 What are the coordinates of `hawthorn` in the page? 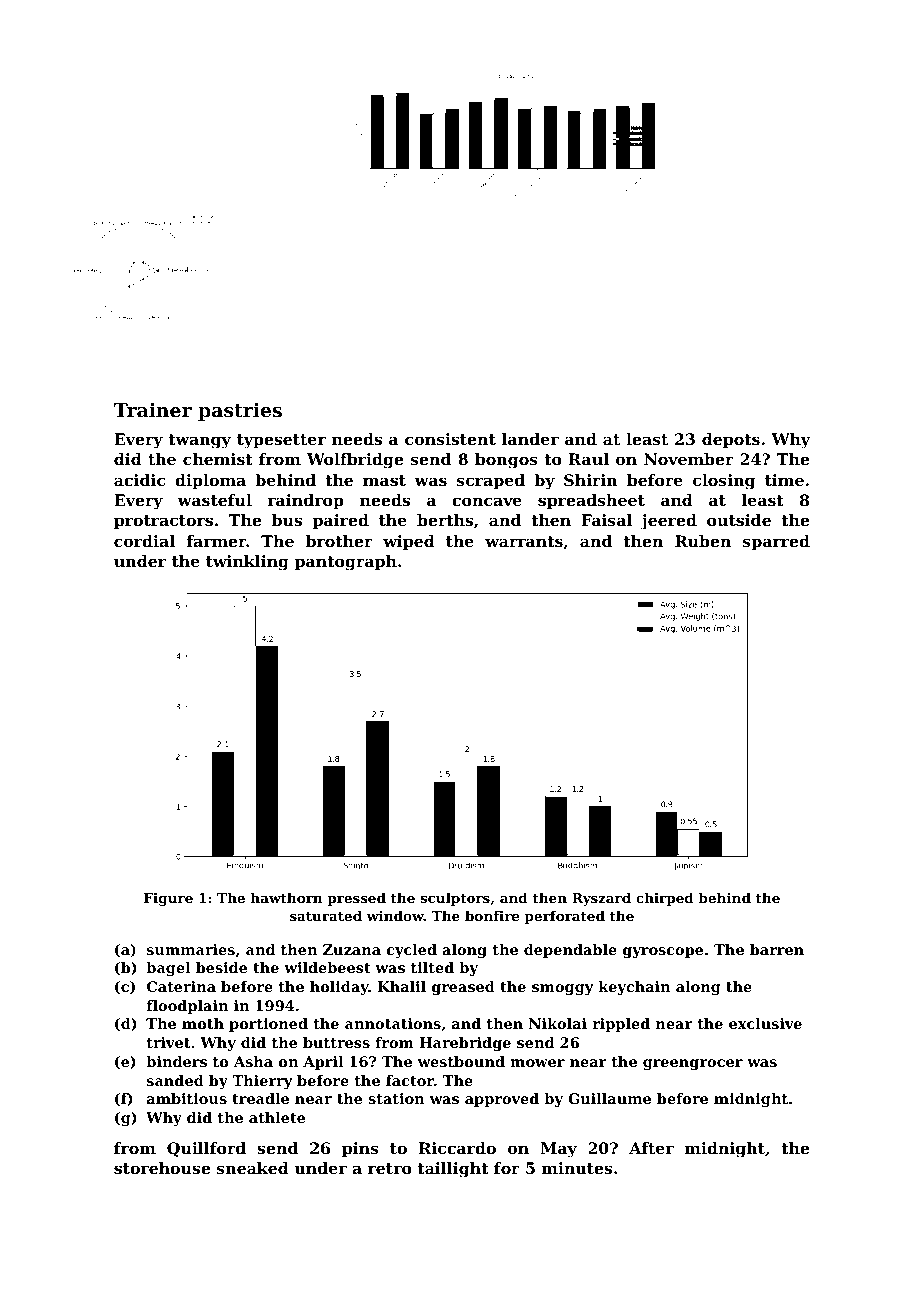 It's located at (286, 897).
